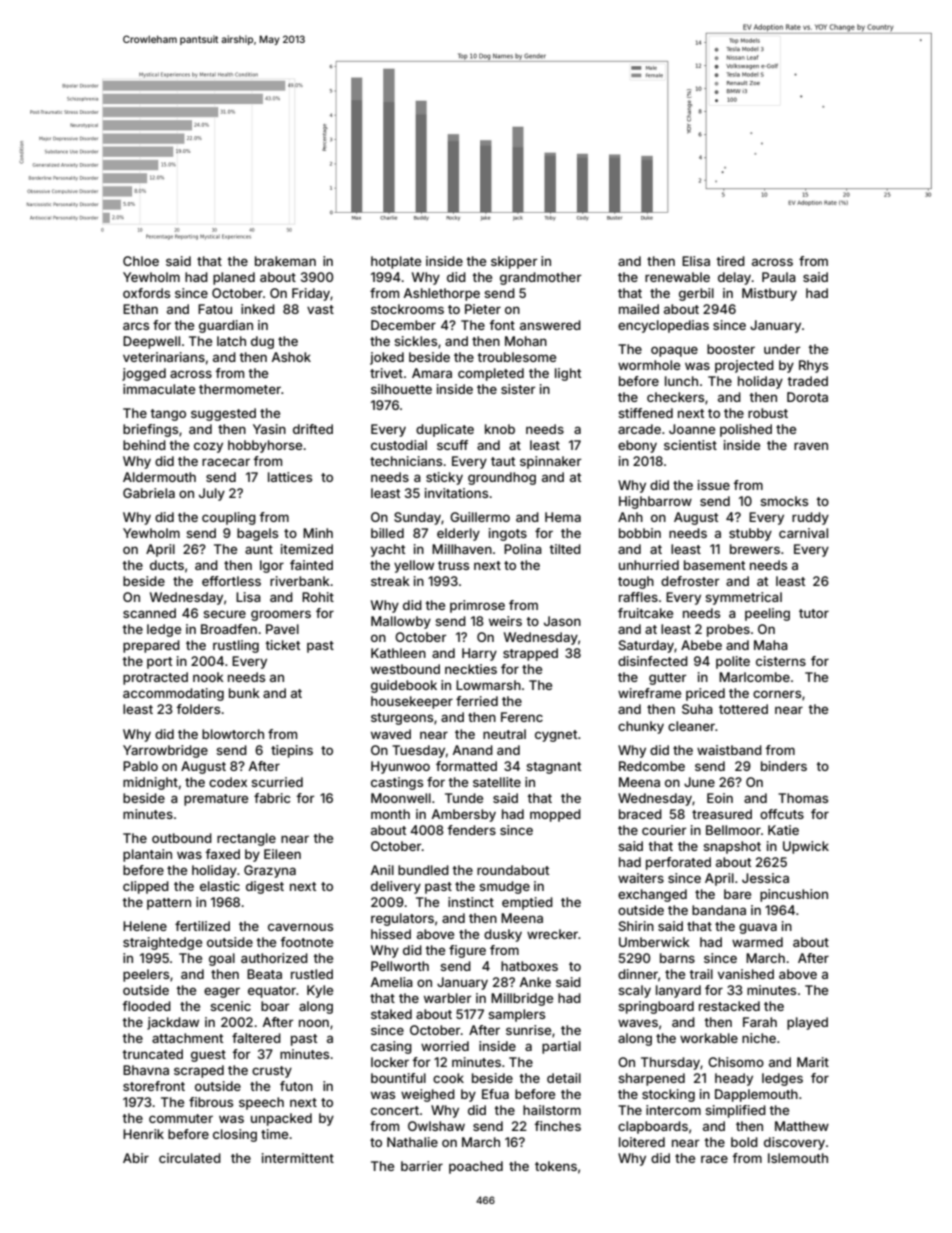 The image size is (952, 1233). I want to click on played, so click(807, 1023).
